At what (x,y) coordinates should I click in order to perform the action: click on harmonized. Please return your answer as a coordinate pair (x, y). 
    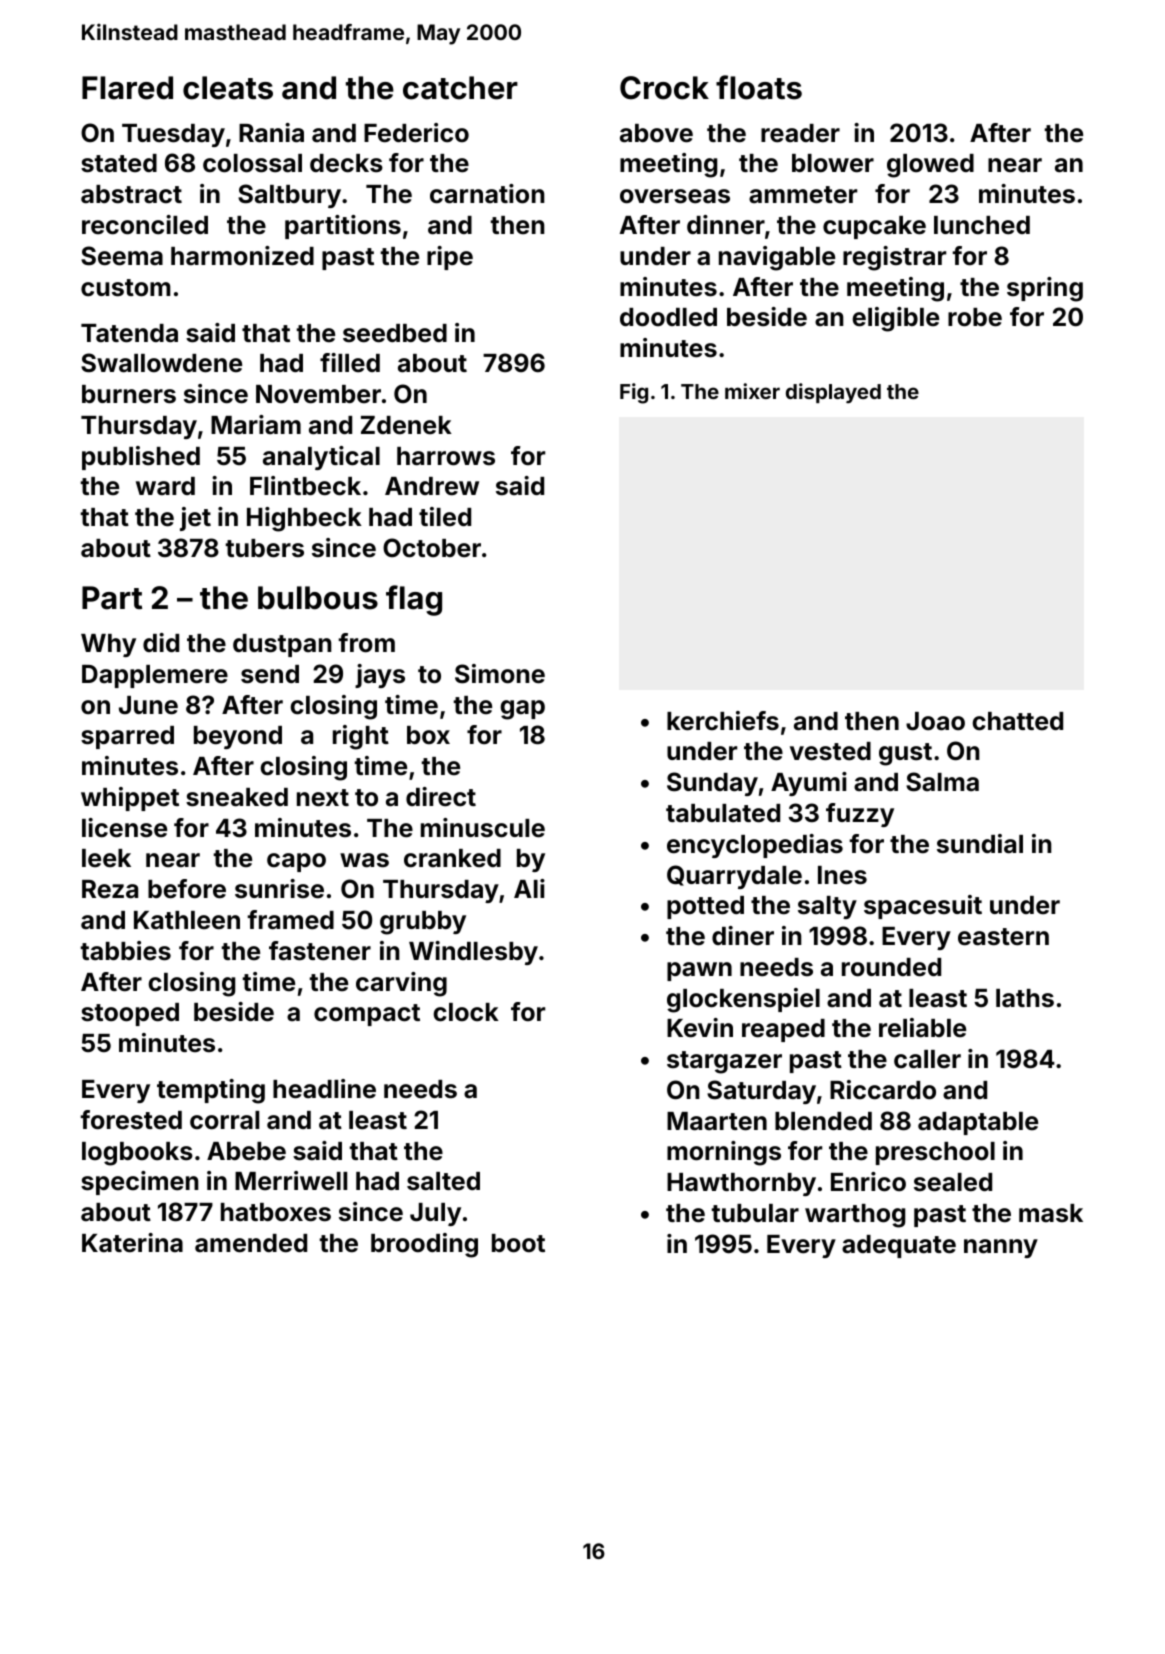
    Looking at the image, I should click on (242, 256).
